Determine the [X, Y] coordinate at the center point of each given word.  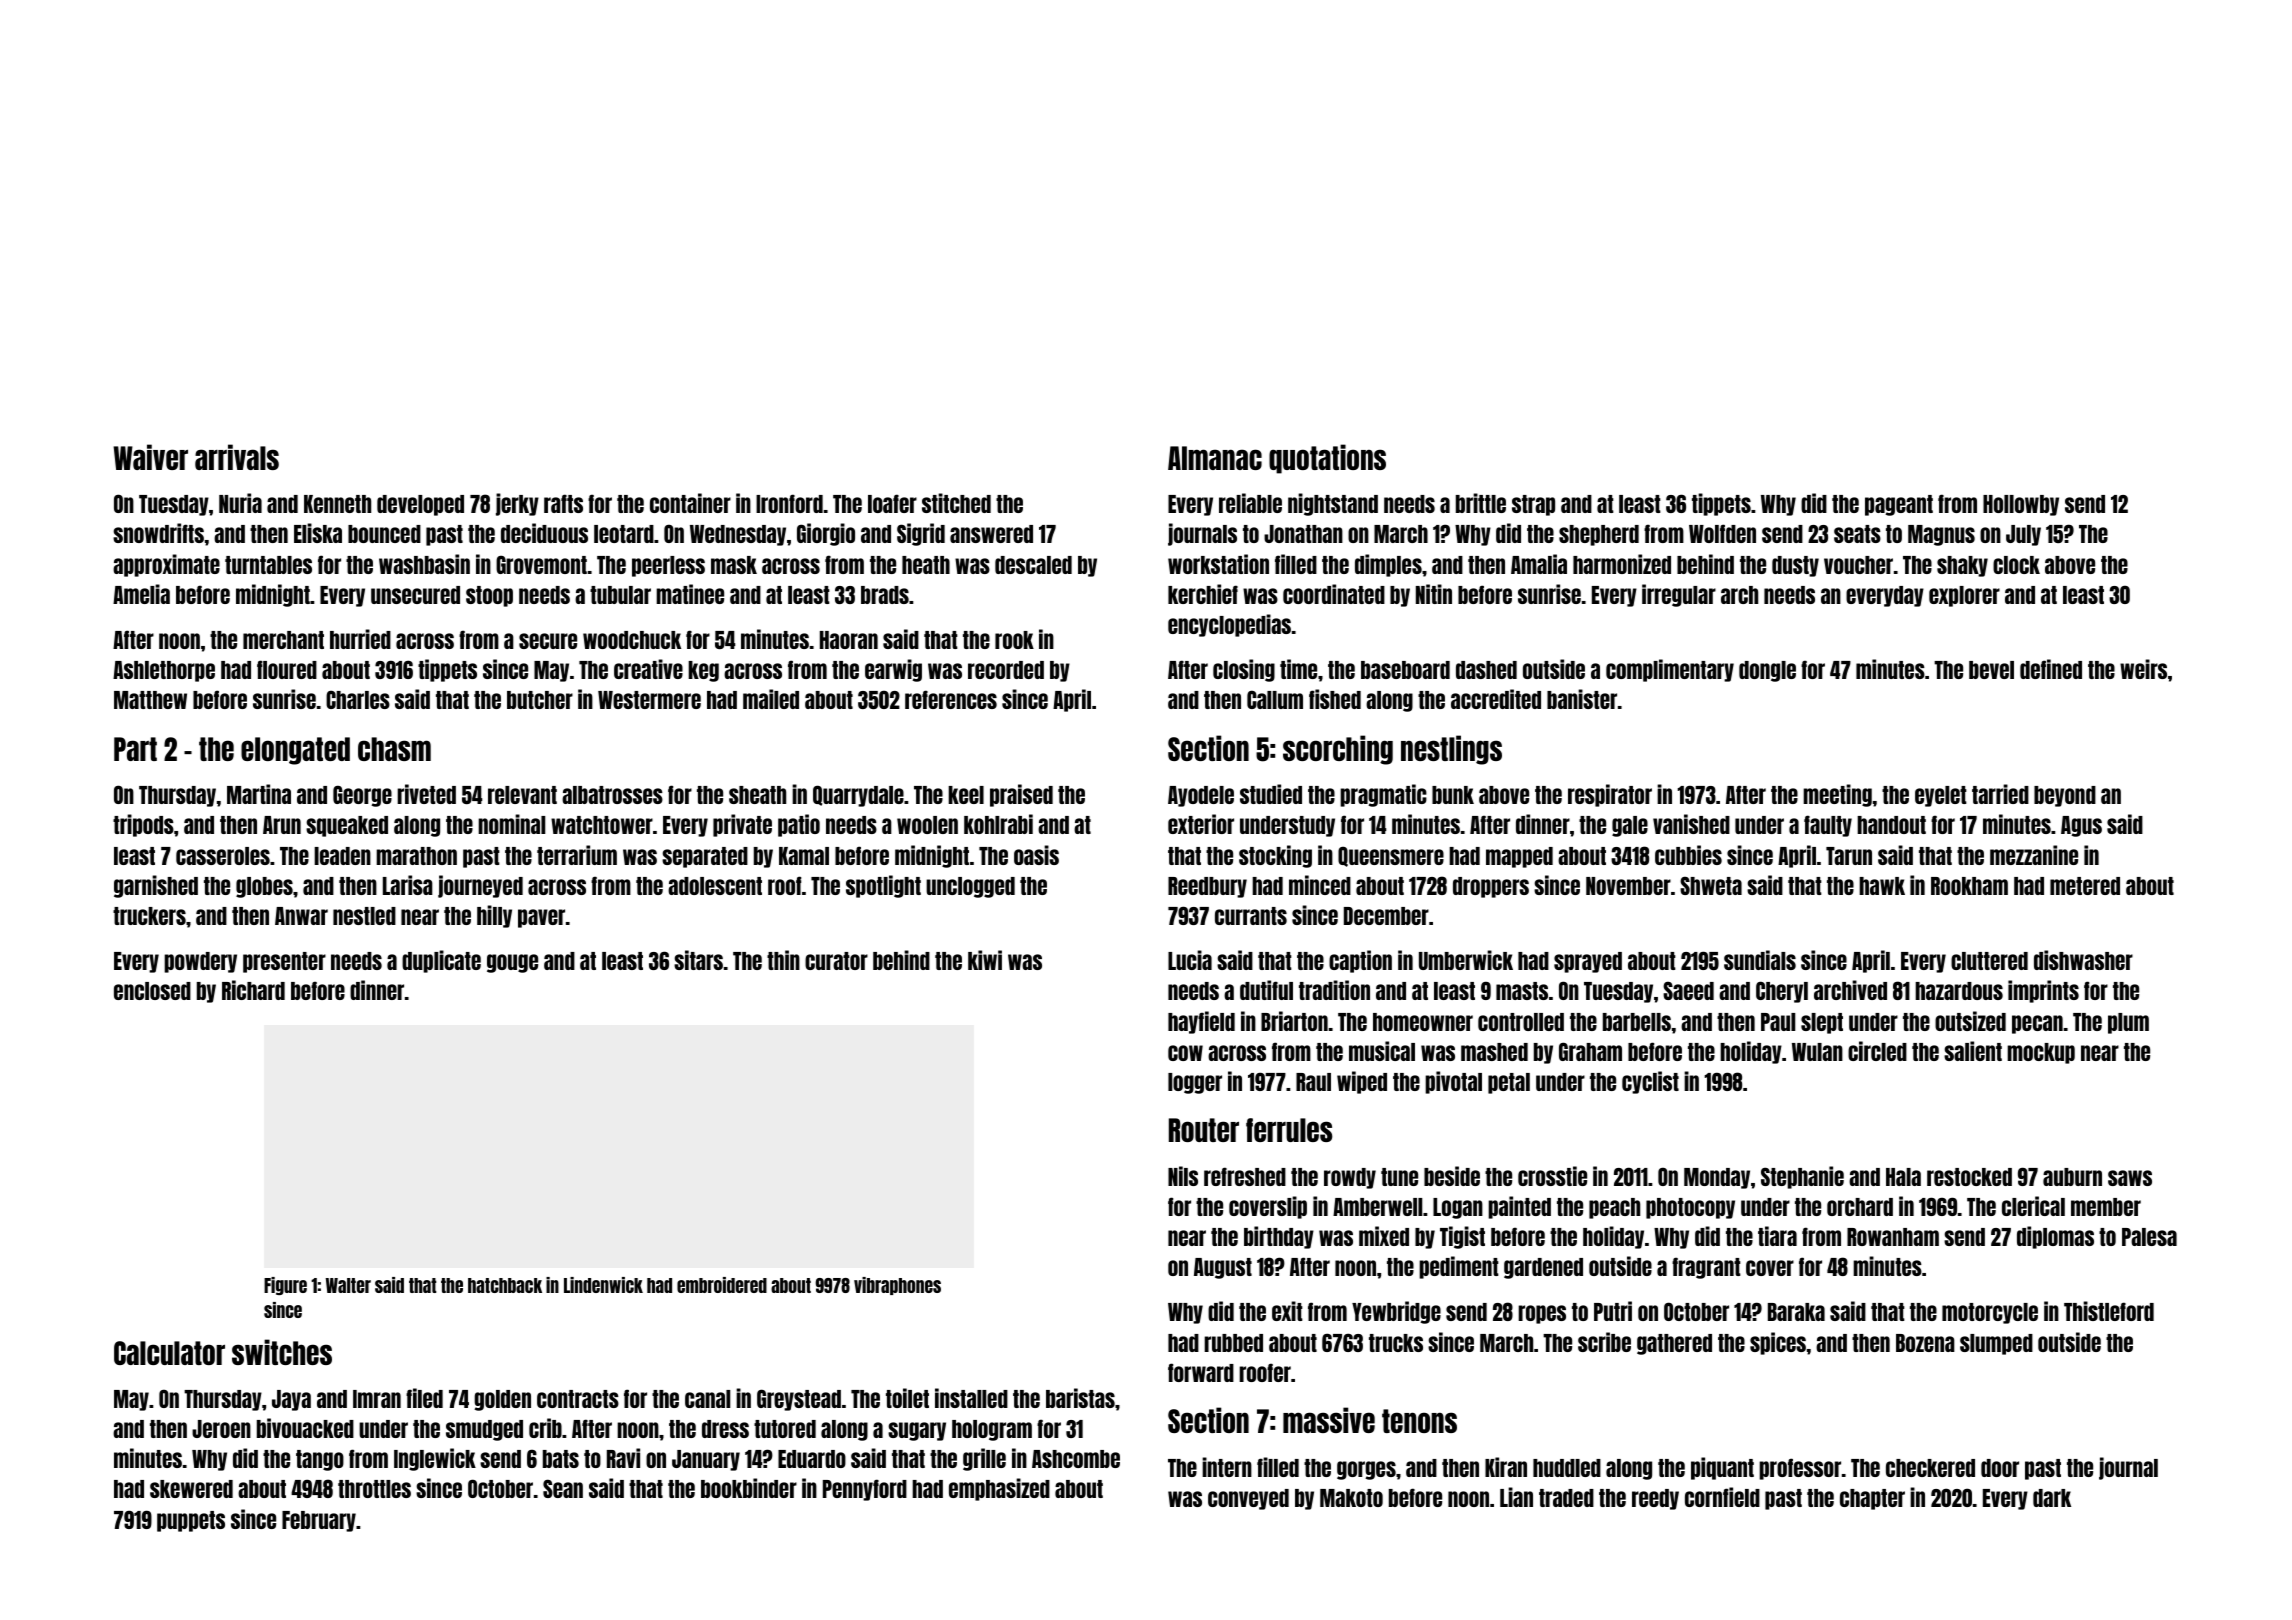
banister [1582, 699]
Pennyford [865, 1490]
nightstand [1333, 504]
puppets [191, 1521]
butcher [540, 700]
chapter [1872, 1499]
